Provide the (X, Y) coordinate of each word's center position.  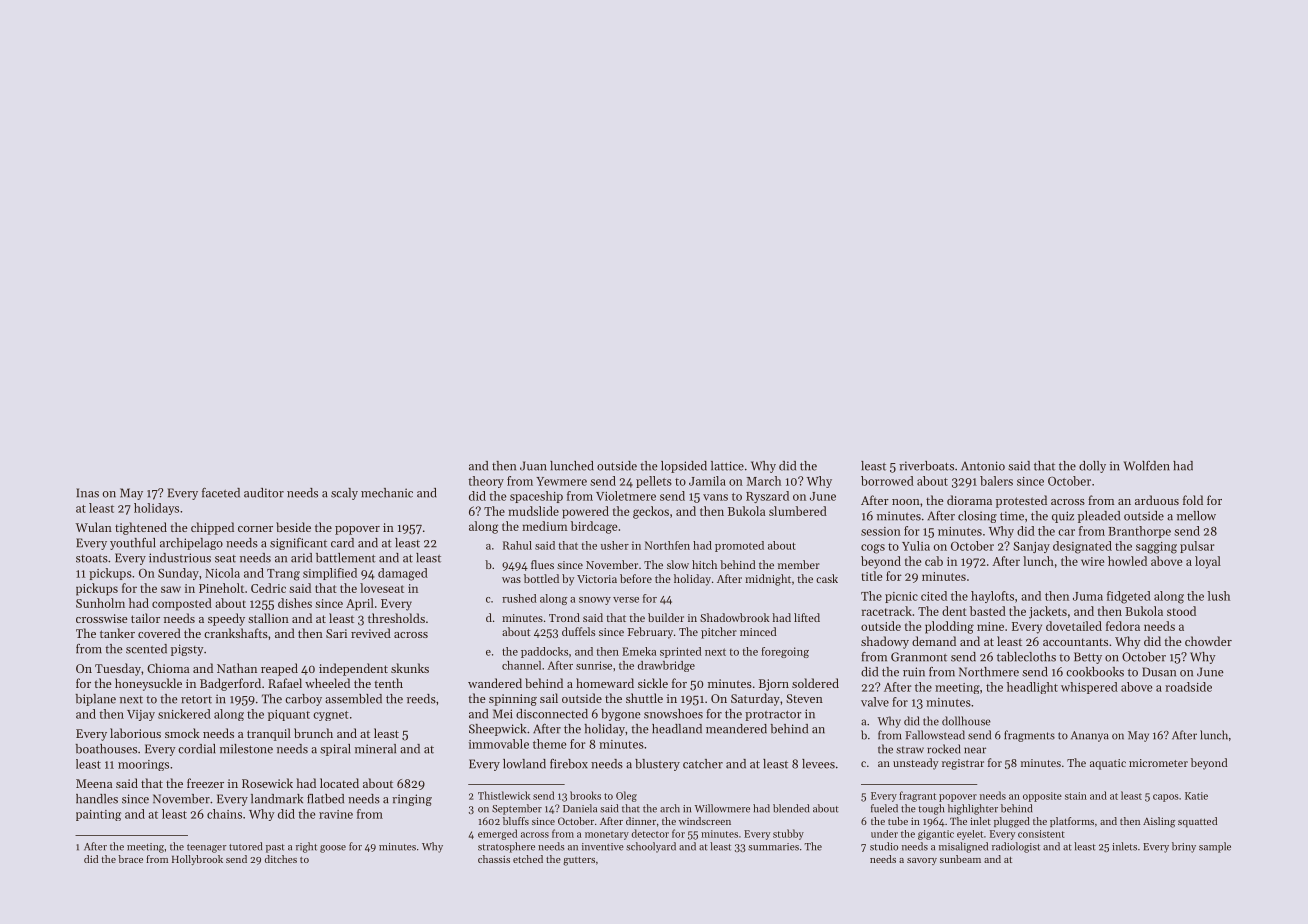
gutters (579, 861)
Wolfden (1146, 466)
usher (615, 545)
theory (486, 482)
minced (758, 631)
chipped (212, 528)
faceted (221, 493)
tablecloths (1026, 657)
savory (922, 861)
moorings (143, 765)
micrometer (1158, 763)
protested (1021, 501)
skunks (410, 668)
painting (98, 815)
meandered (736, 729)
